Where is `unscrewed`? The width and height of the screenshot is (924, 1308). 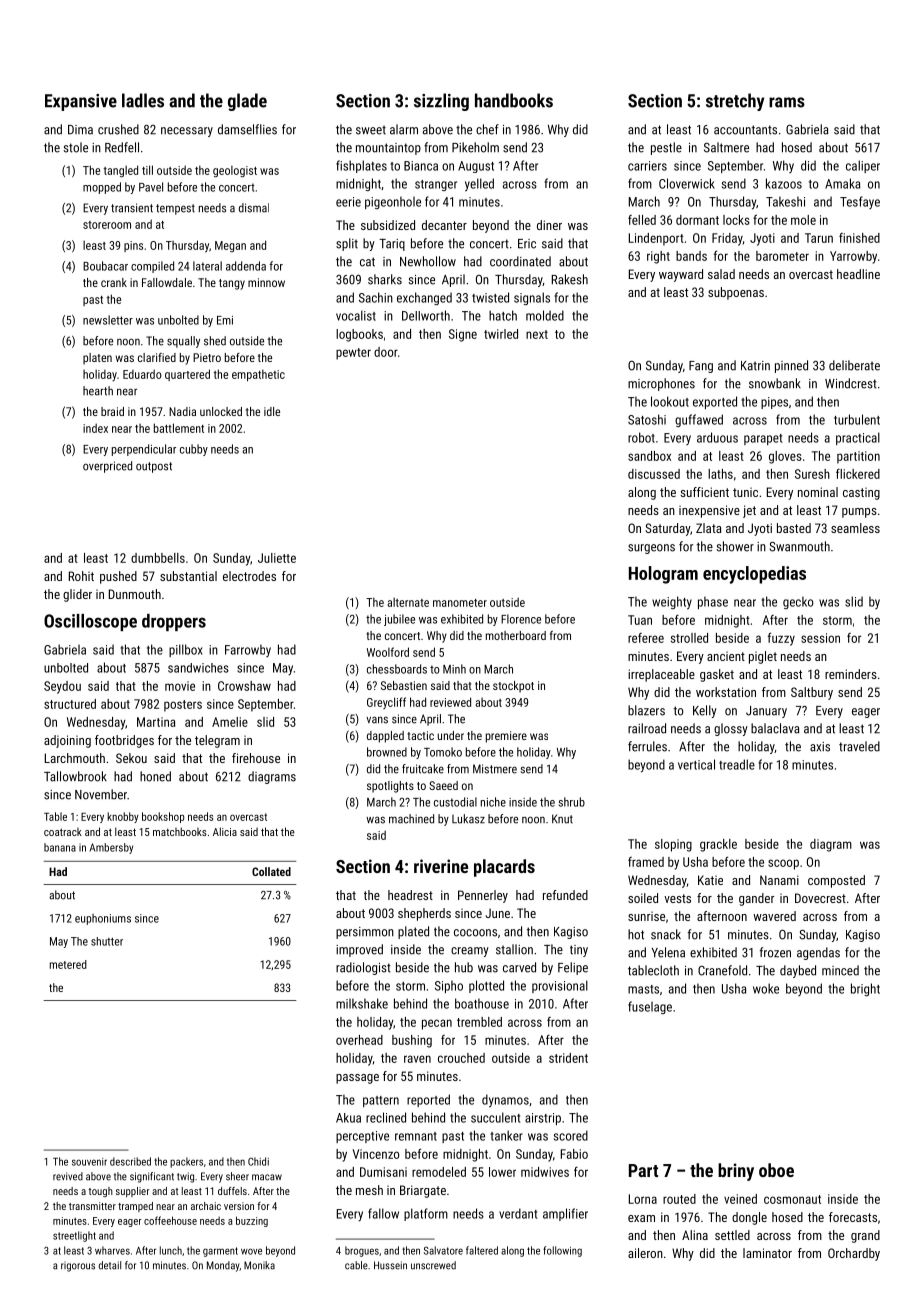
unscrewed is located at coordinates (433, 1265).
